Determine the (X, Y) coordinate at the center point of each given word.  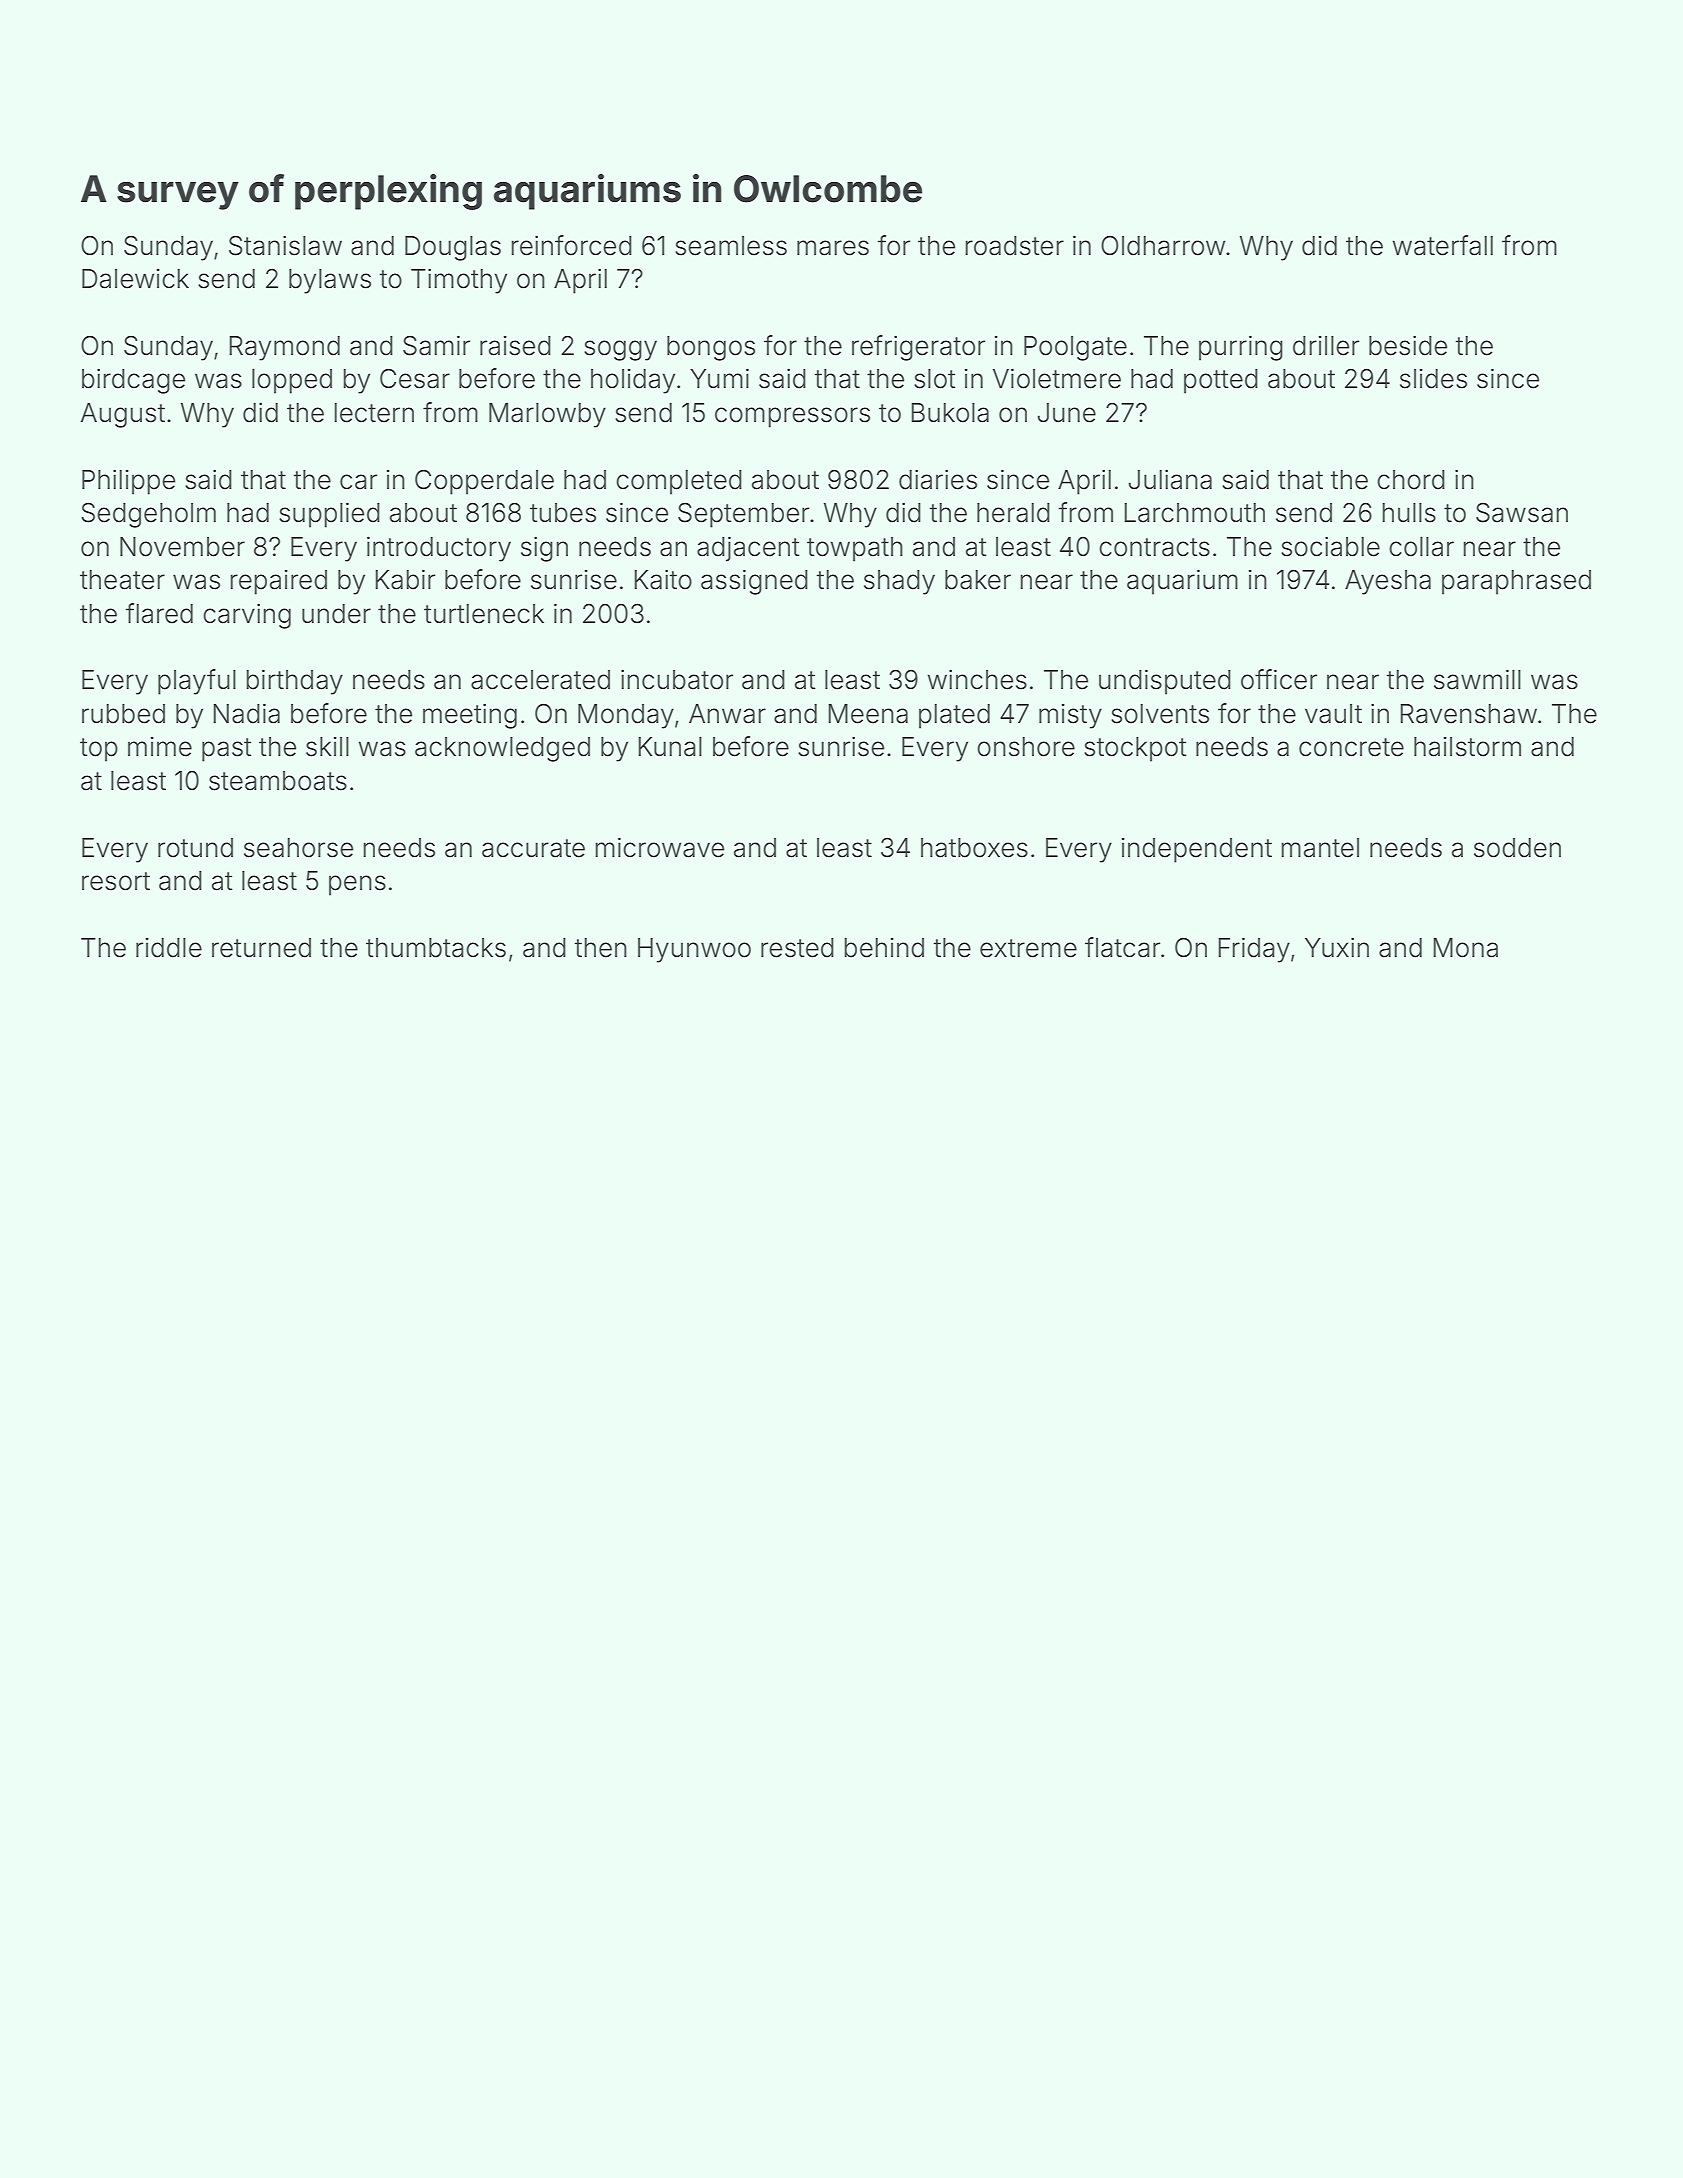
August (123, 415)
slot (935, 379)
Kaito (663, 579)
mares (833, 248)
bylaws (330, 281)
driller (1326, 346)
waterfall (1443, 245)
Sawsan (1522, 512)
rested (797, 948)
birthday (294, 682)
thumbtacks (436, 948)
